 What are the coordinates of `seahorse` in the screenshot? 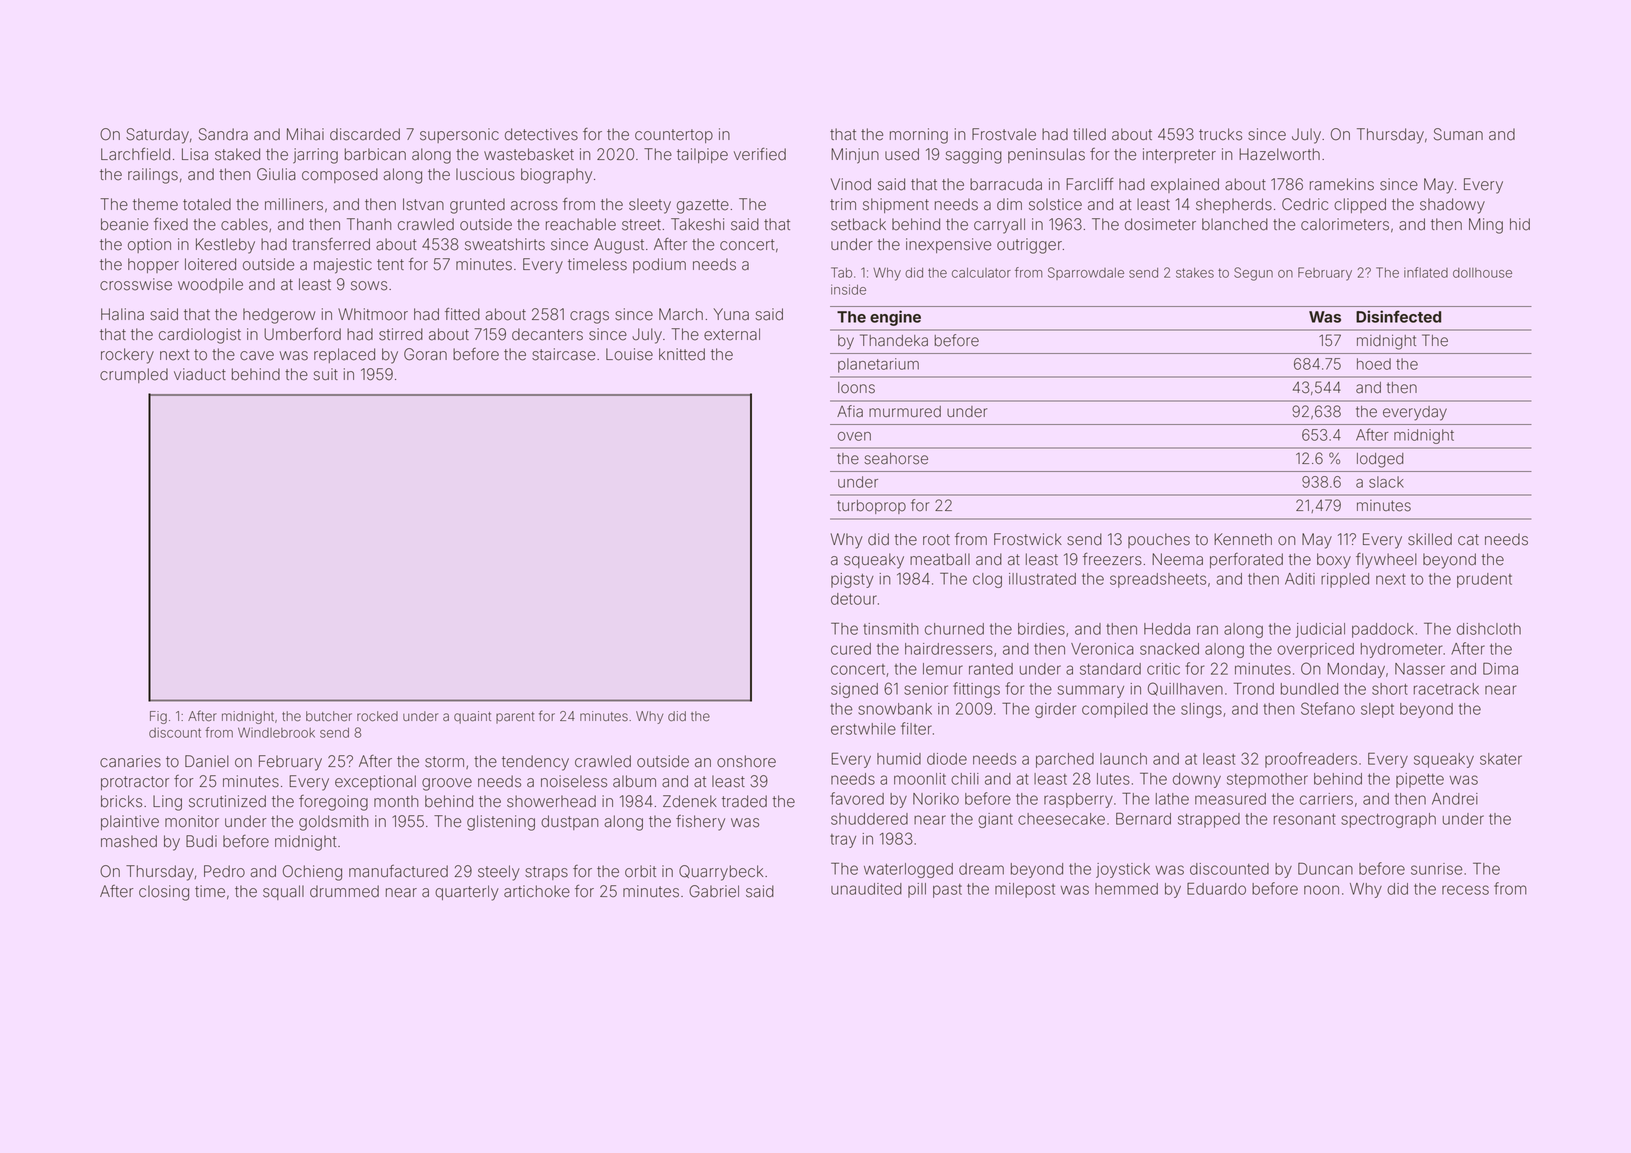 It's located at (896, 459).
